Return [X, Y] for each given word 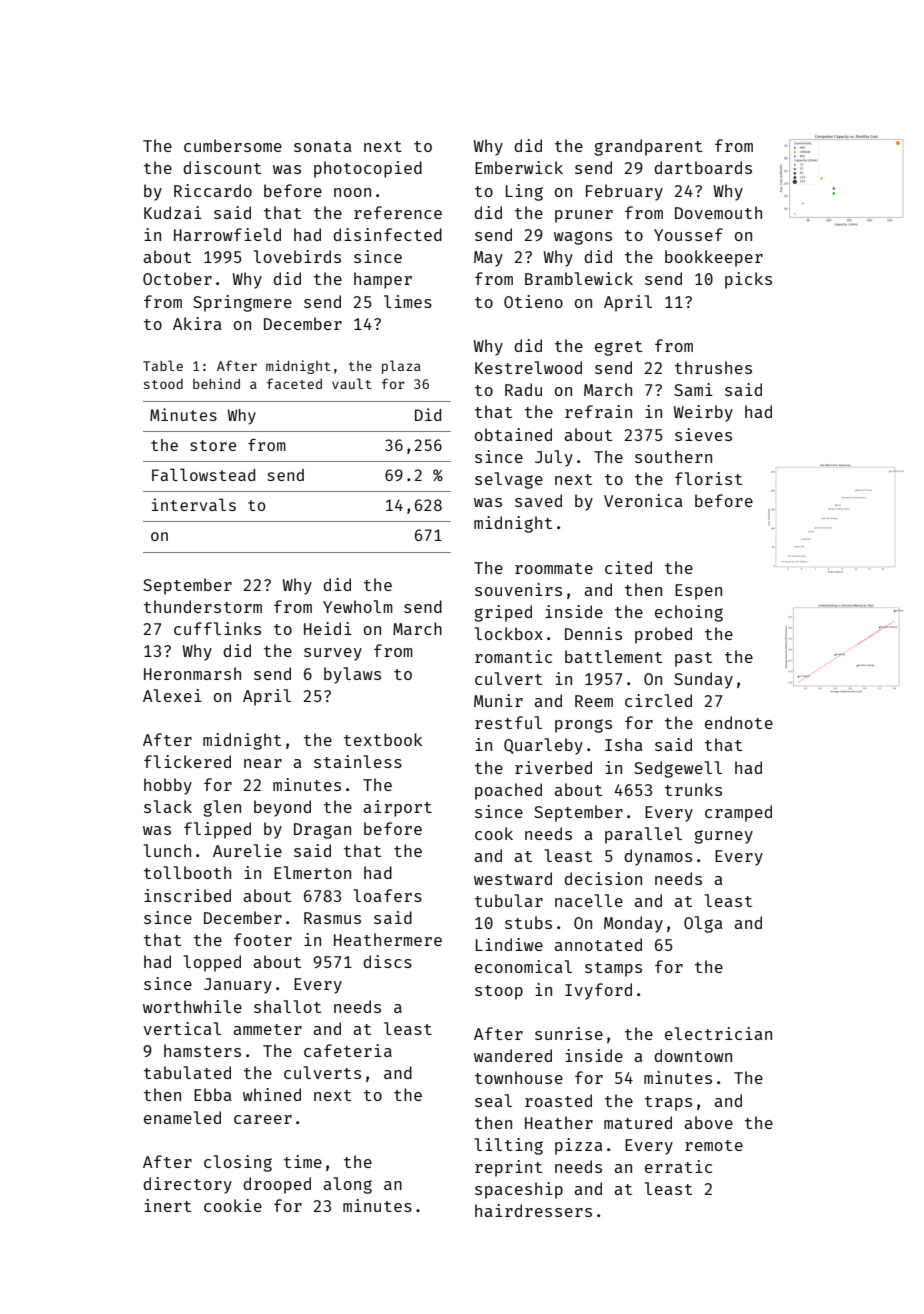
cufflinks [217, 628]
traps [668, 1103]
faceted [294, 383]
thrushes [713, 367]
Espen [698, 592]
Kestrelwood [528, 367]
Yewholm [358, 606]
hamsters [202, 1050]
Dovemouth [718, 212]
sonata [323, 146]
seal [493, 1100]
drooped [277, 1185]
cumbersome [233, 145]
